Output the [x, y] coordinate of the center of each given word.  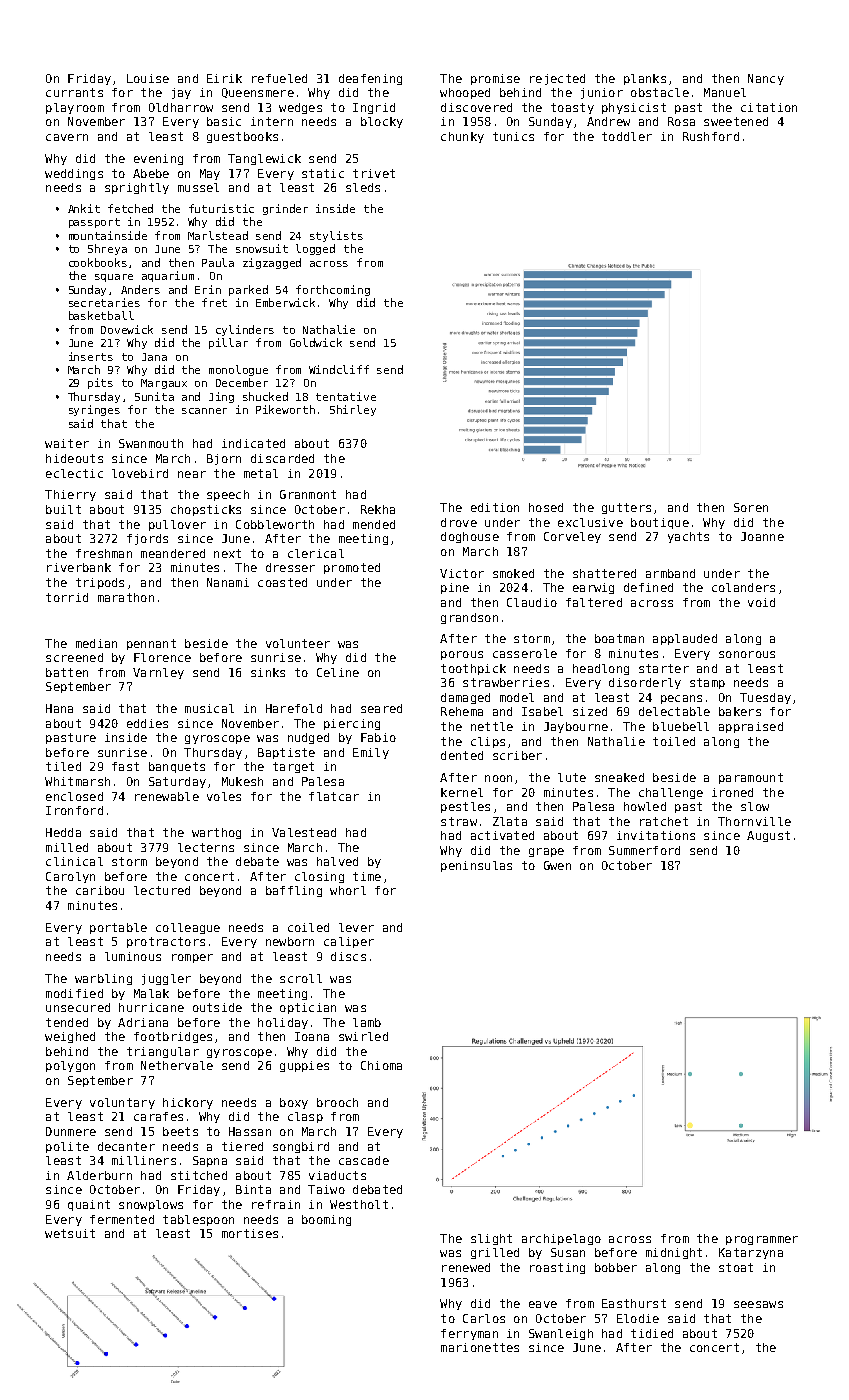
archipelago [561, 1239]
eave [543, 1304]
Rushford [711, 136]
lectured [162, 890]
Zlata [510, 821]
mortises [250, 1233]
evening [158, 159]
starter [664, 668]
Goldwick [316, 342]
